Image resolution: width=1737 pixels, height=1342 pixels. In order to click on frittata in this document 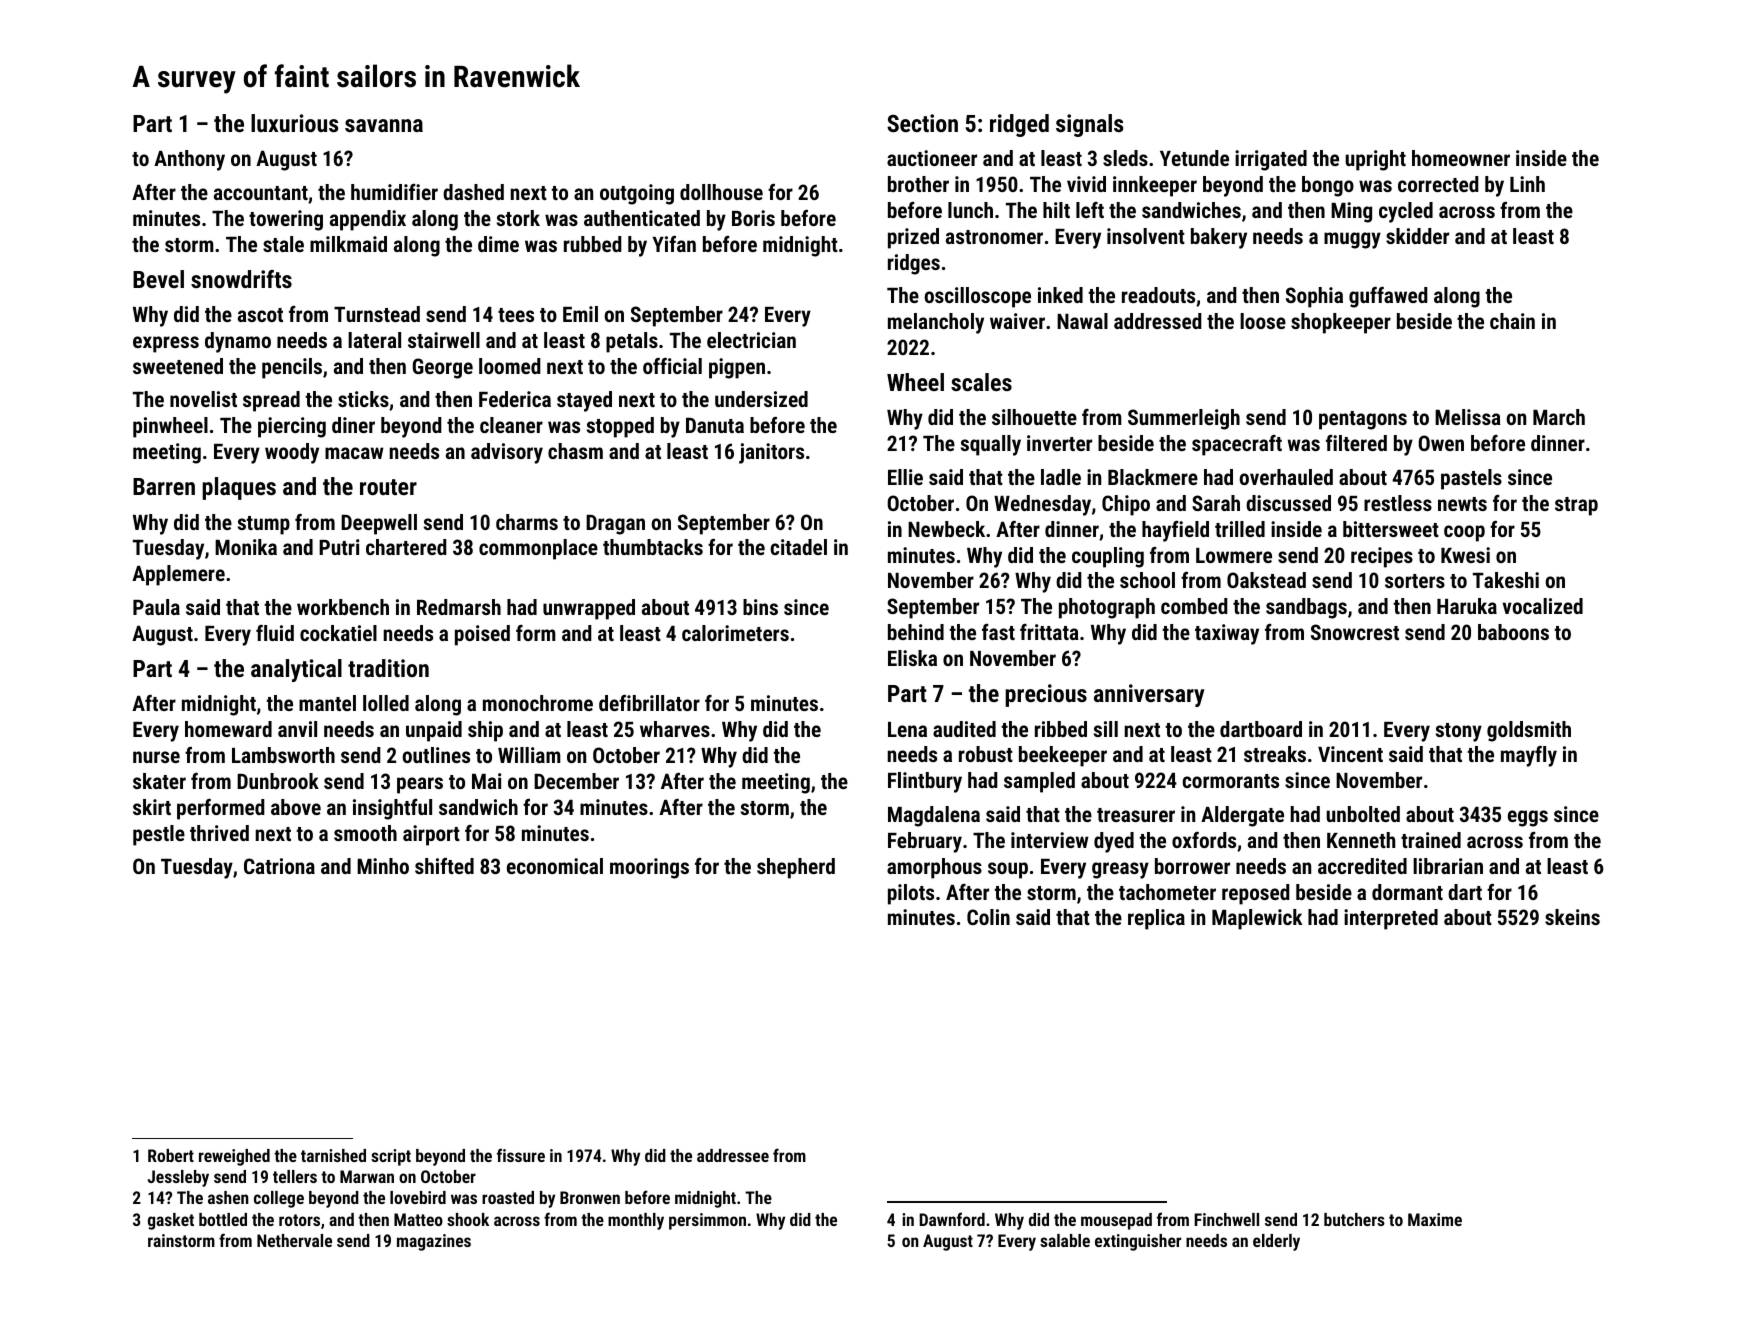, I will do `click(1049, 632)`.
